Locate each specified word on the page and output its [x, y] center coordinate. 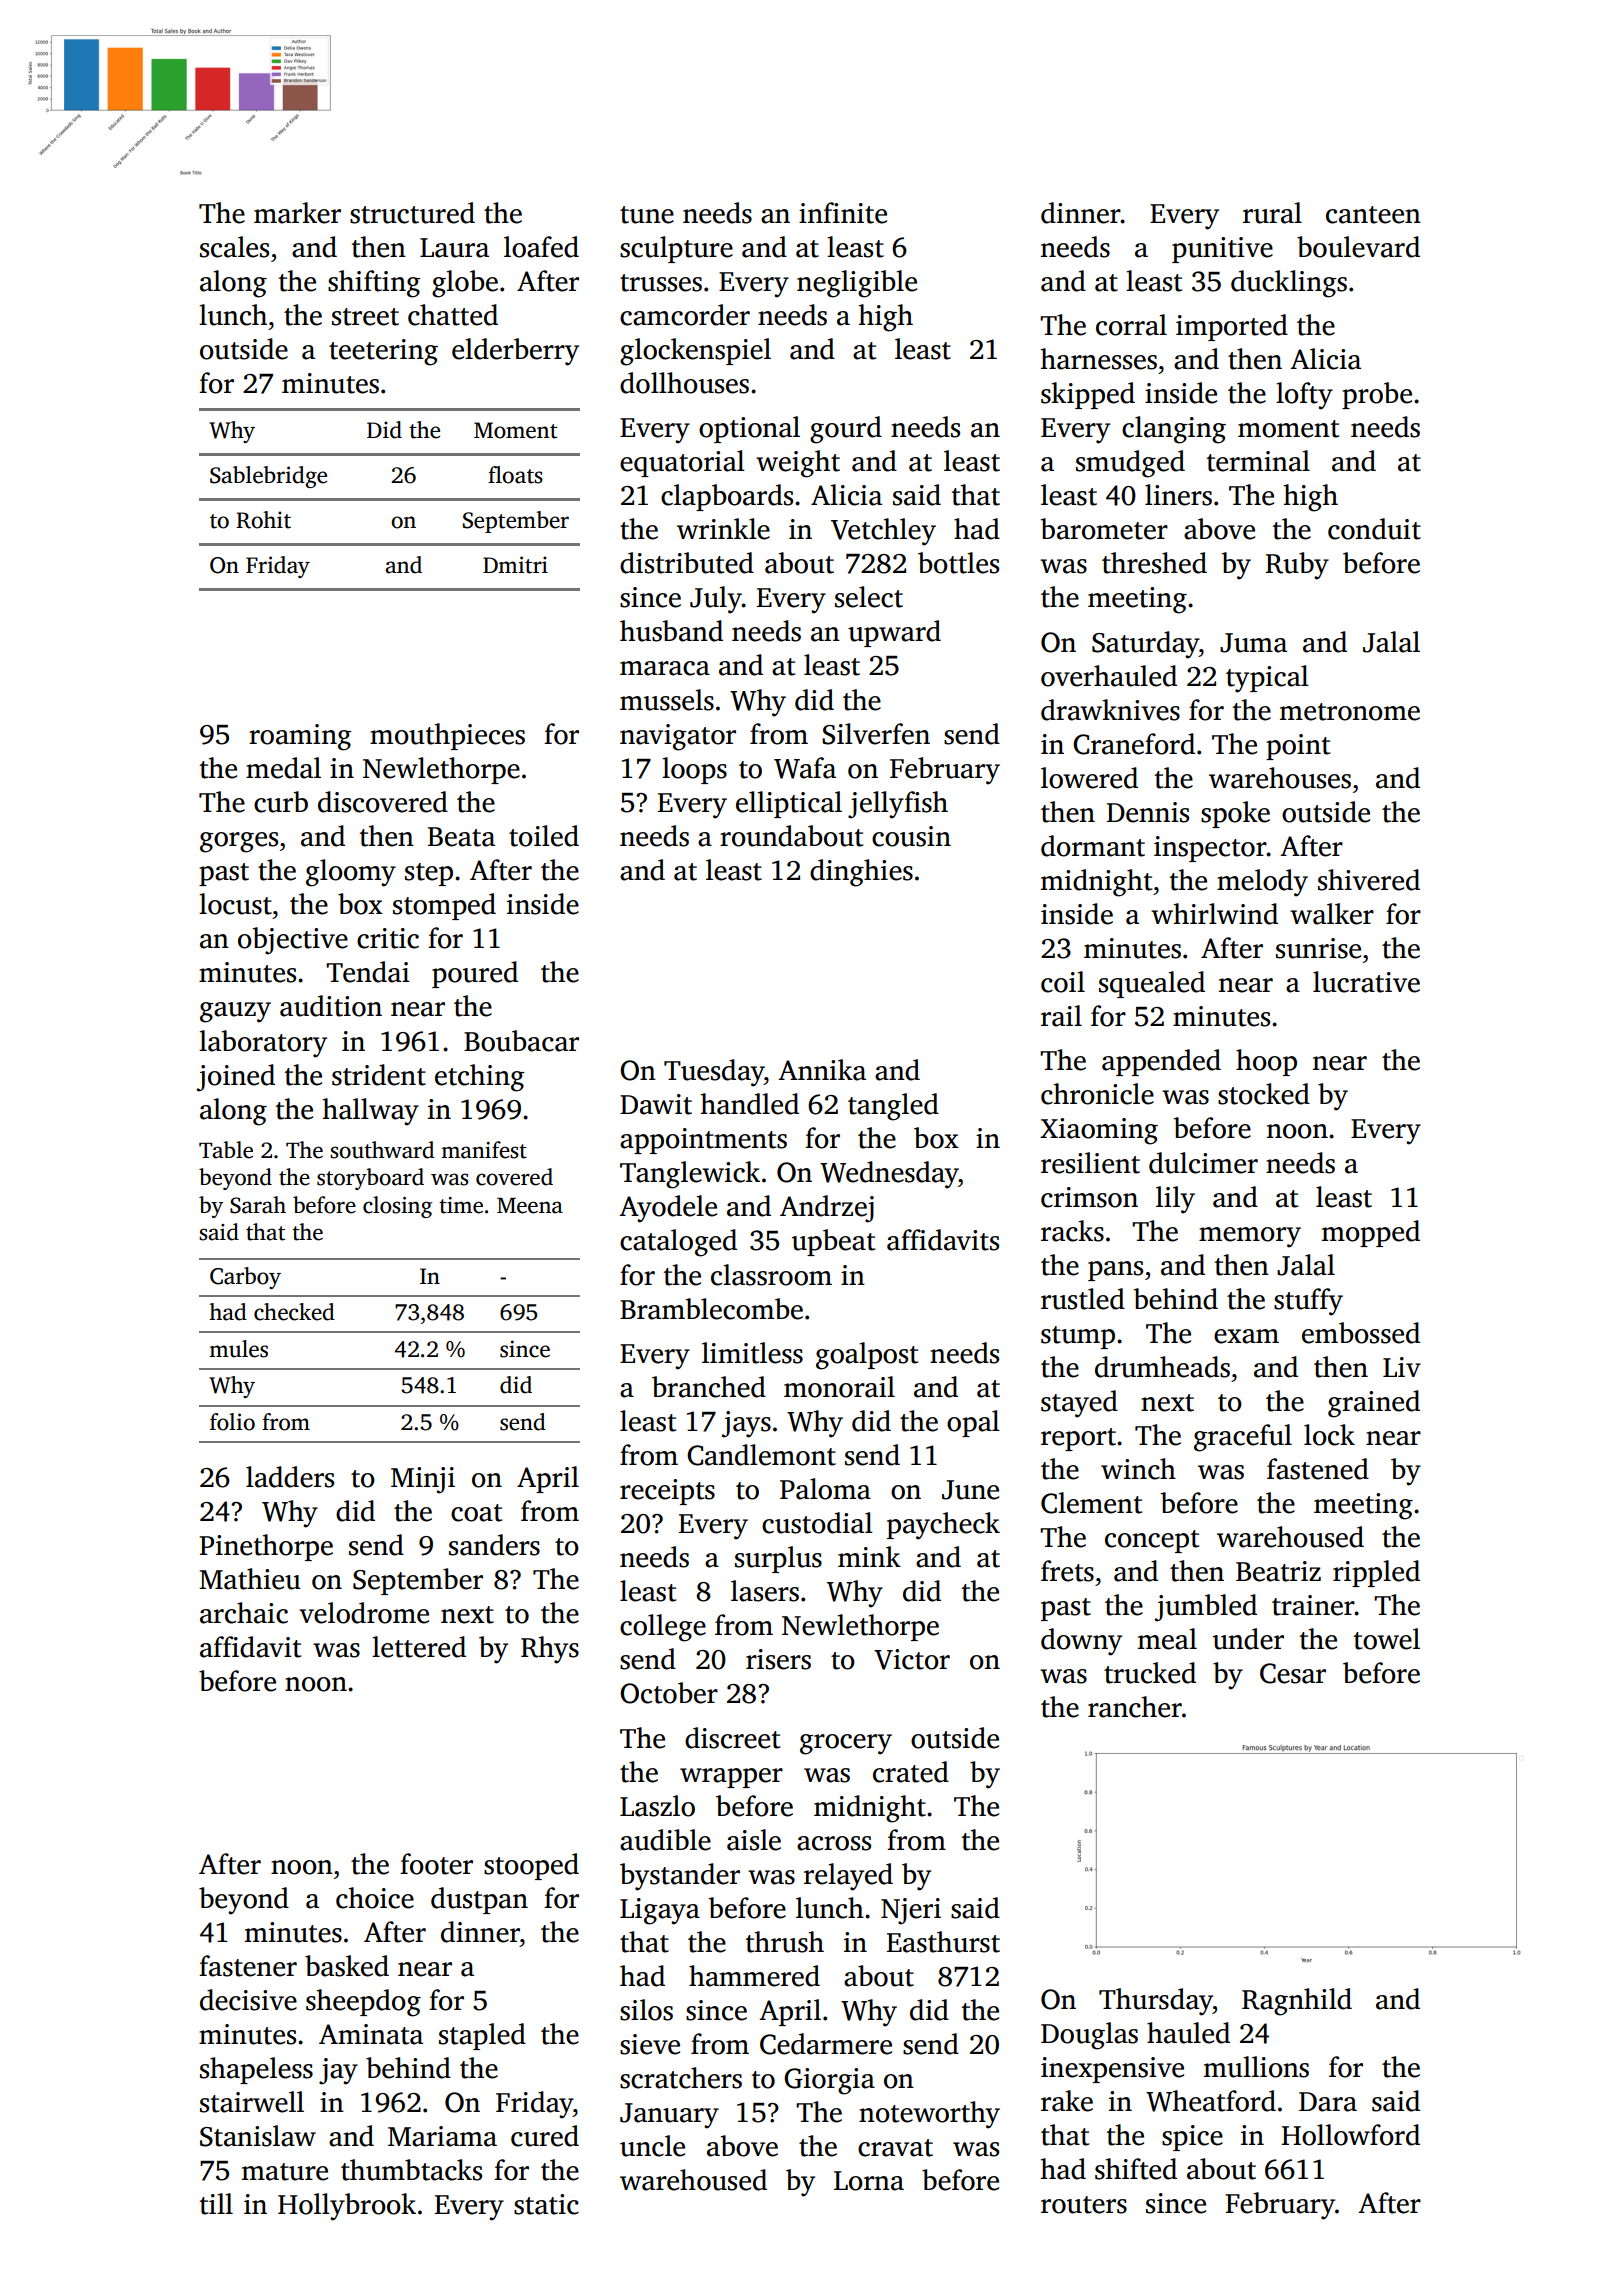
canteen [1373, 215]
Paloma [825, 1489]
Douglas [1089, 2036]
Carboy [245, 1278]
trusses [661, 283]
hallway [371, 1112]
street [365, 317]
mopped [1371, 1233]
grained [1374, 1404]
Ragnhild [1297, 2002]
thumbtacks [411, 2170]
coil [1063, 982]
